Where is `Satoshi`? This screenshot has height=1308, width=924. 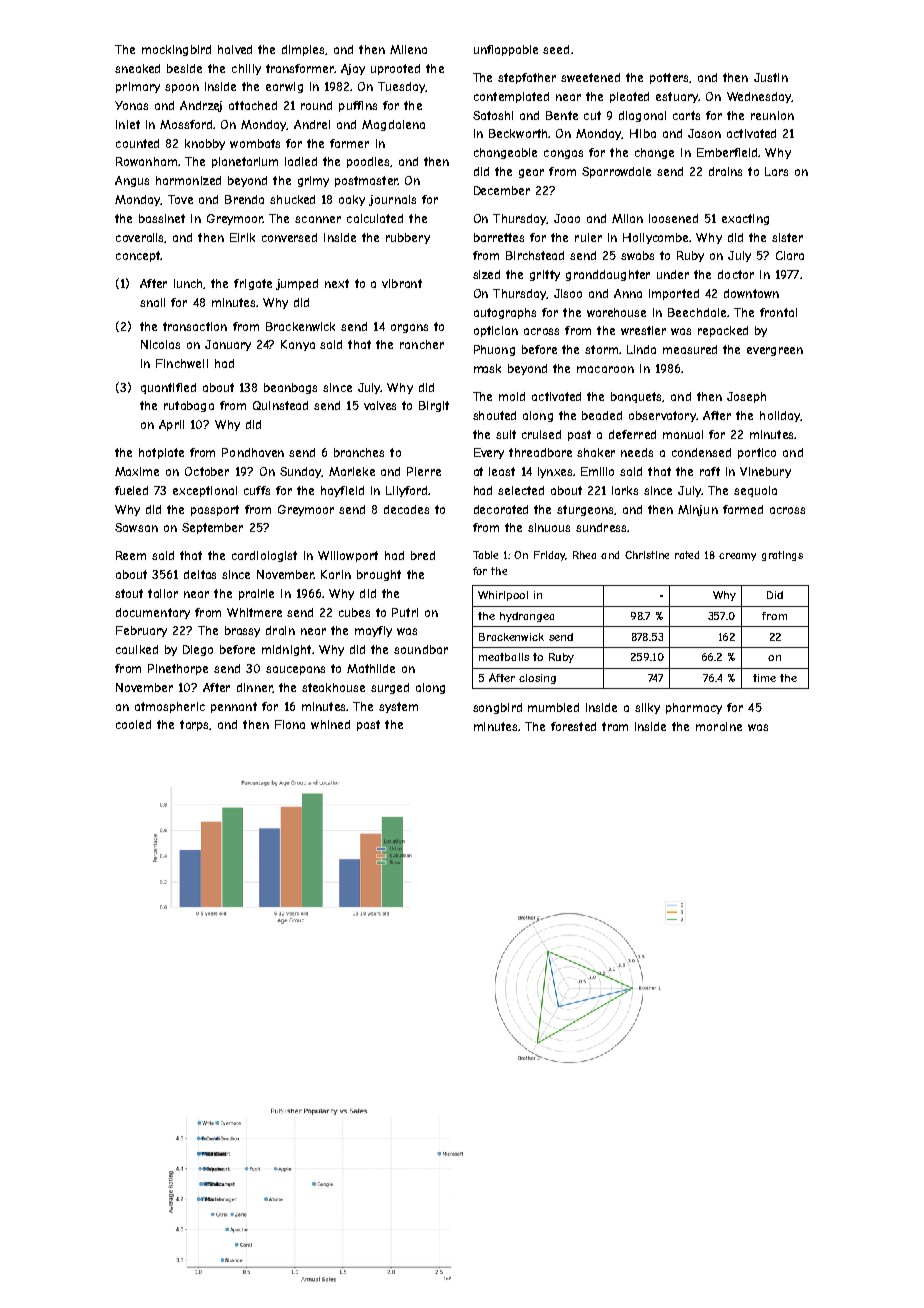 Satoshi is located at coordinates (493, 115).
